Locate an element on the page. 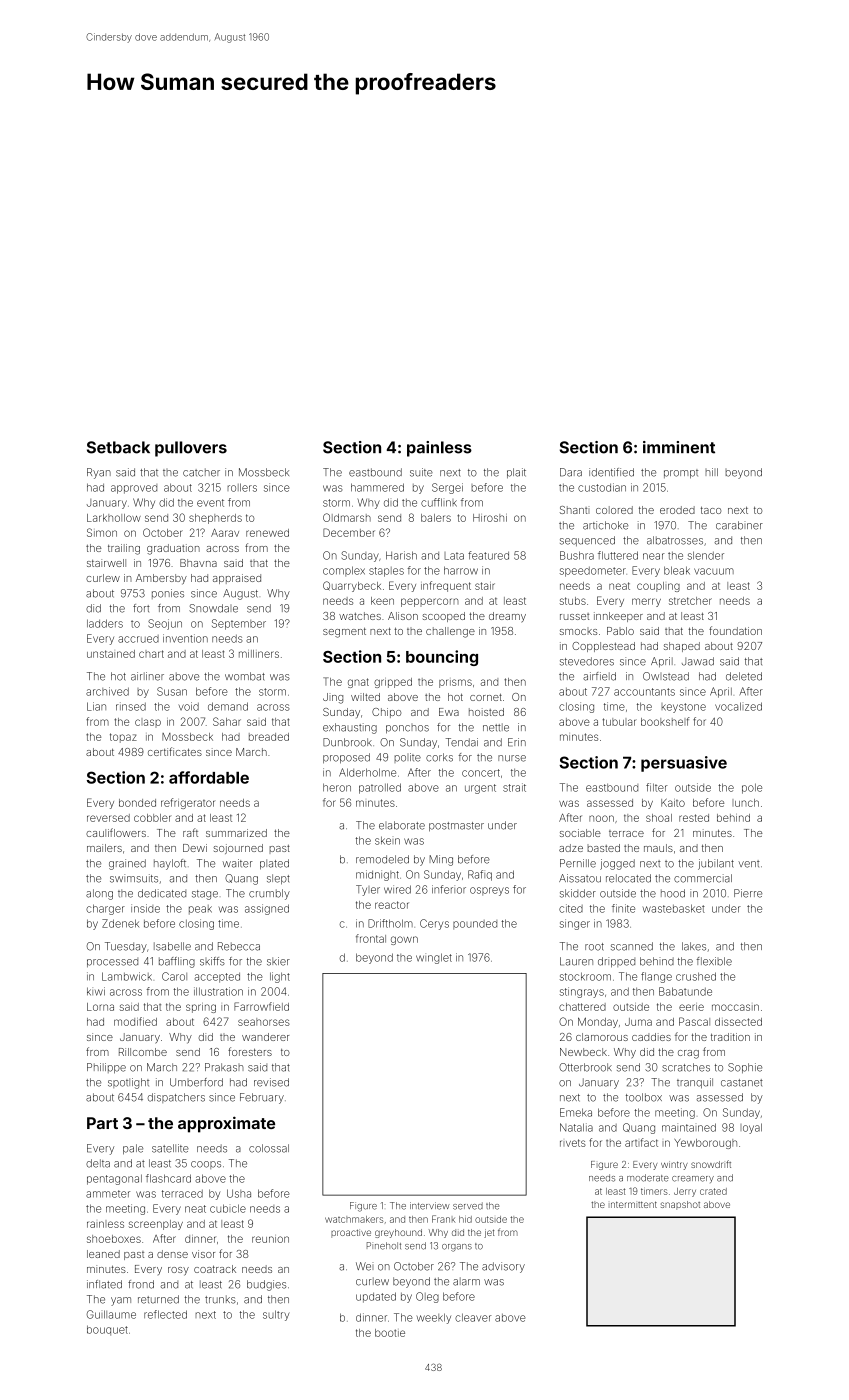  Pascal is located at coordinates (694, 1021).
